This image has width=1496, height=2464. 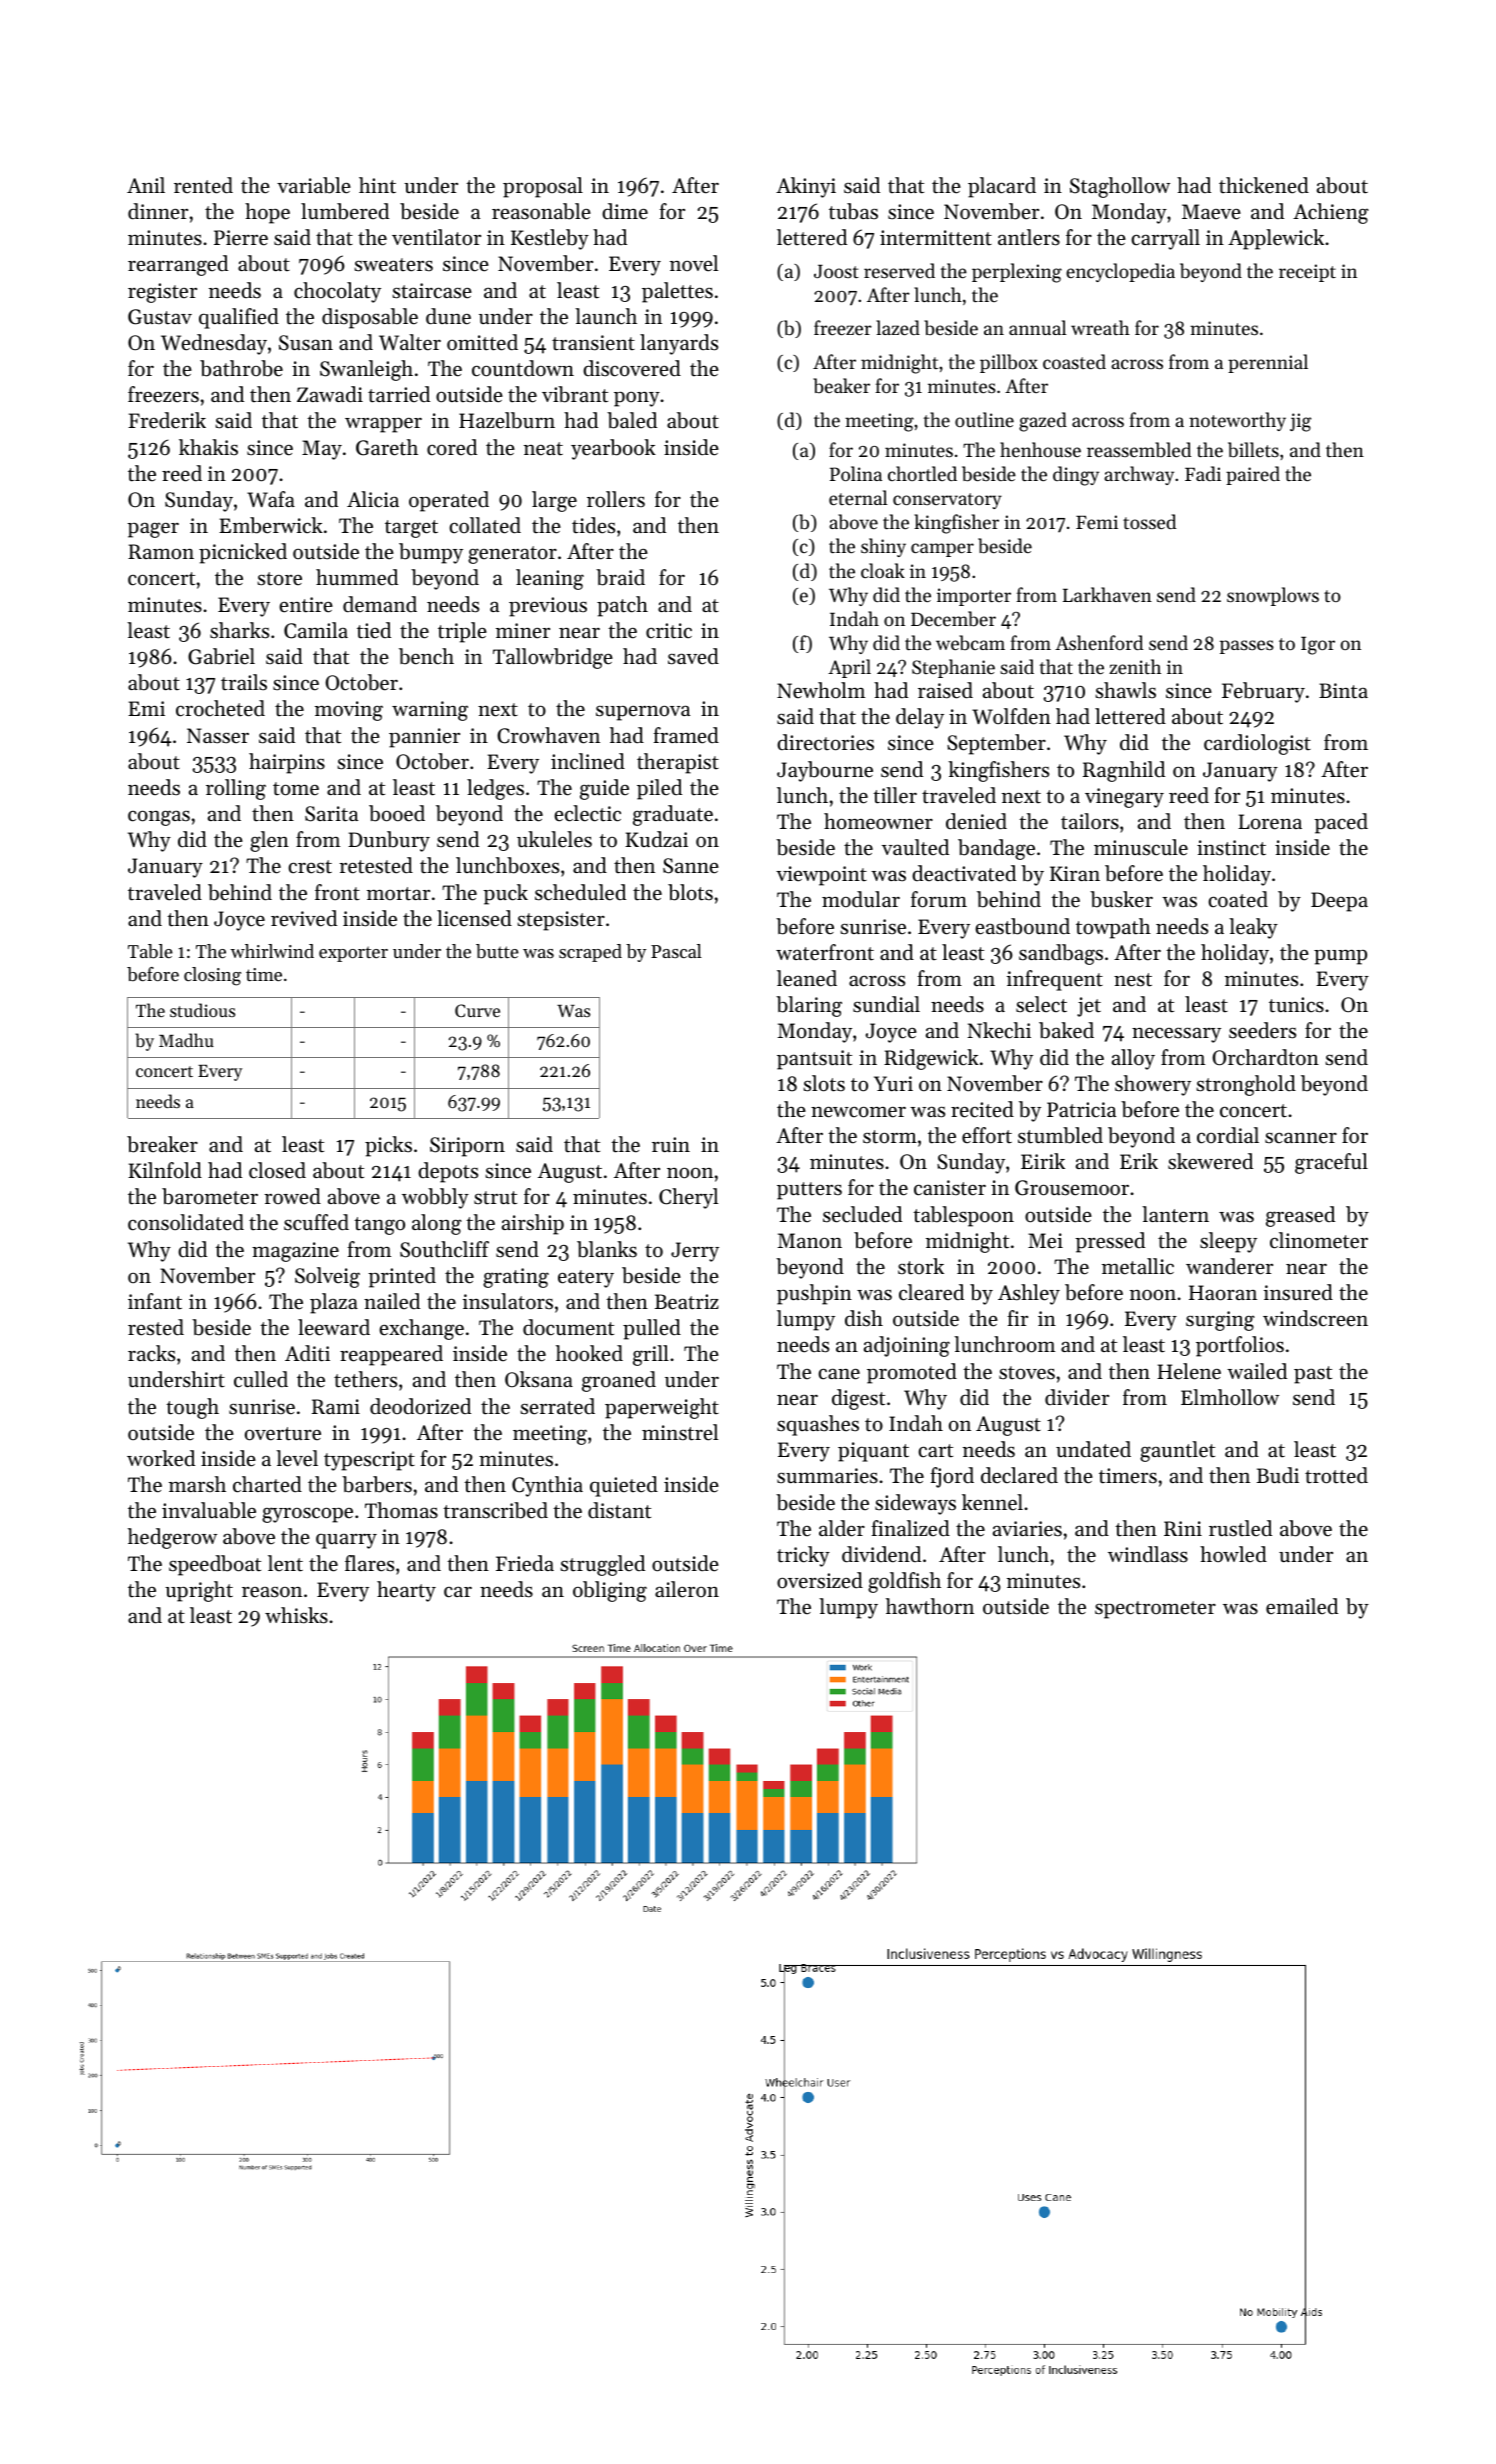 What do you see at coordinates (1210, 1161) in the image?
I see `skewered` at bounding box center [1210, 1161].
